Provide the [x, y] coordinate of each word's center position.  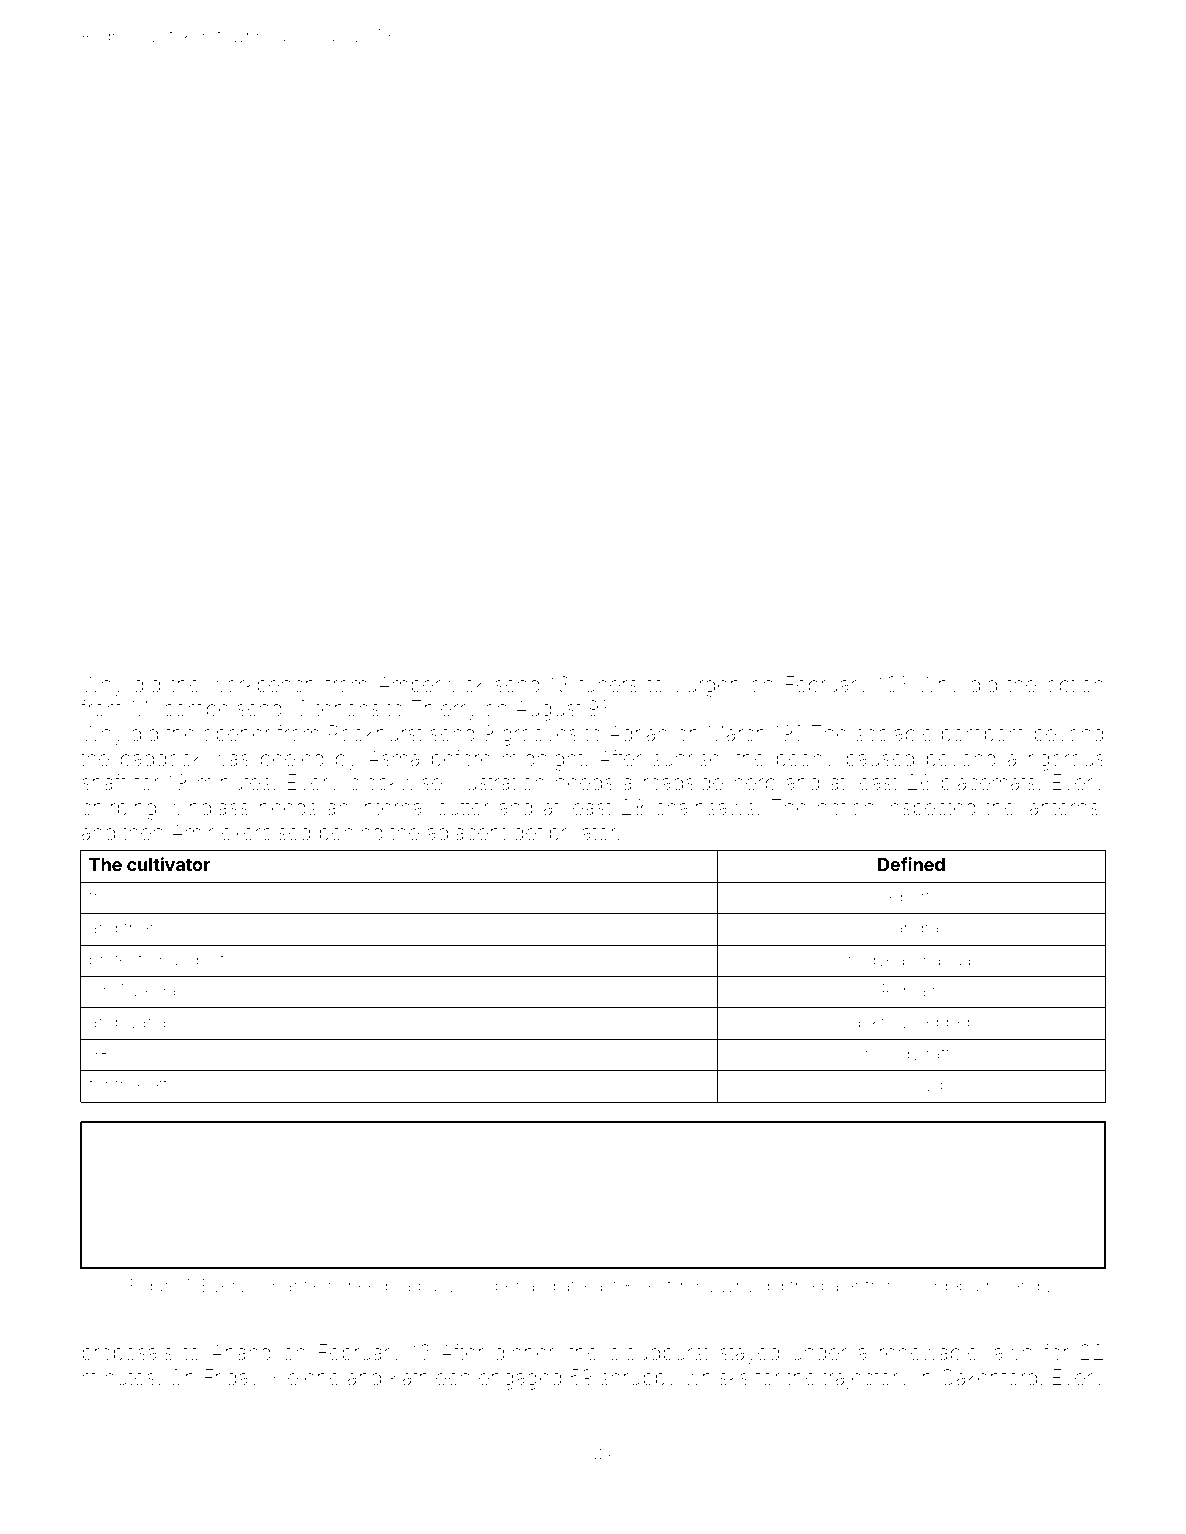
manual [946, 959]
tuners [608, 685]
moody [892, 1055]
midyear [879, 961]
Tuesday [152, 992]
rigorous [1066, 761]
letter [164, 1084]
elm [327, 1285]
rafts [942, 1053]
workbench [262, 685]
